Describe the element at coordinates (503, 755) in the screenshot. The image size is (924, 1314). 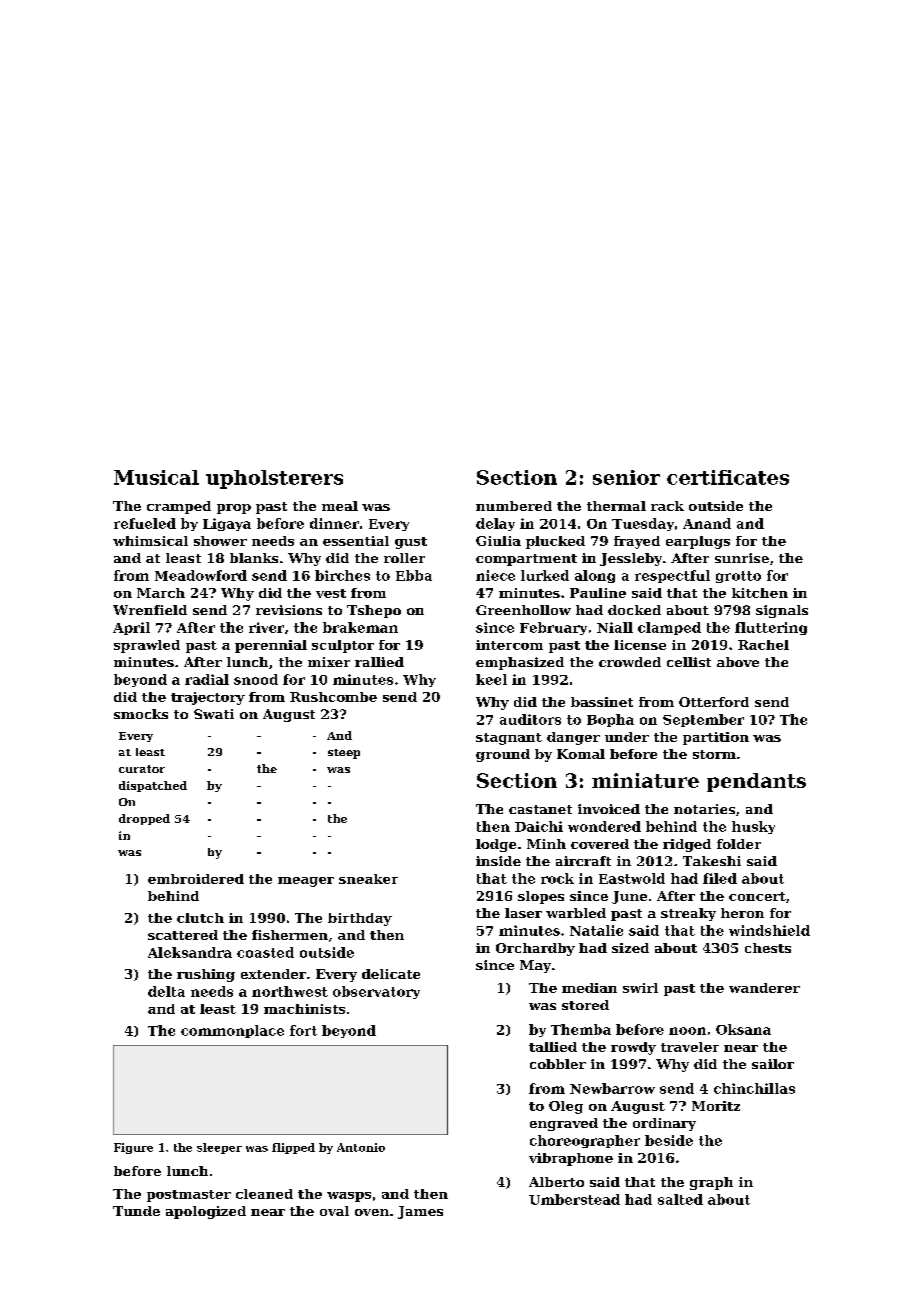
I see `ground` at that location.
